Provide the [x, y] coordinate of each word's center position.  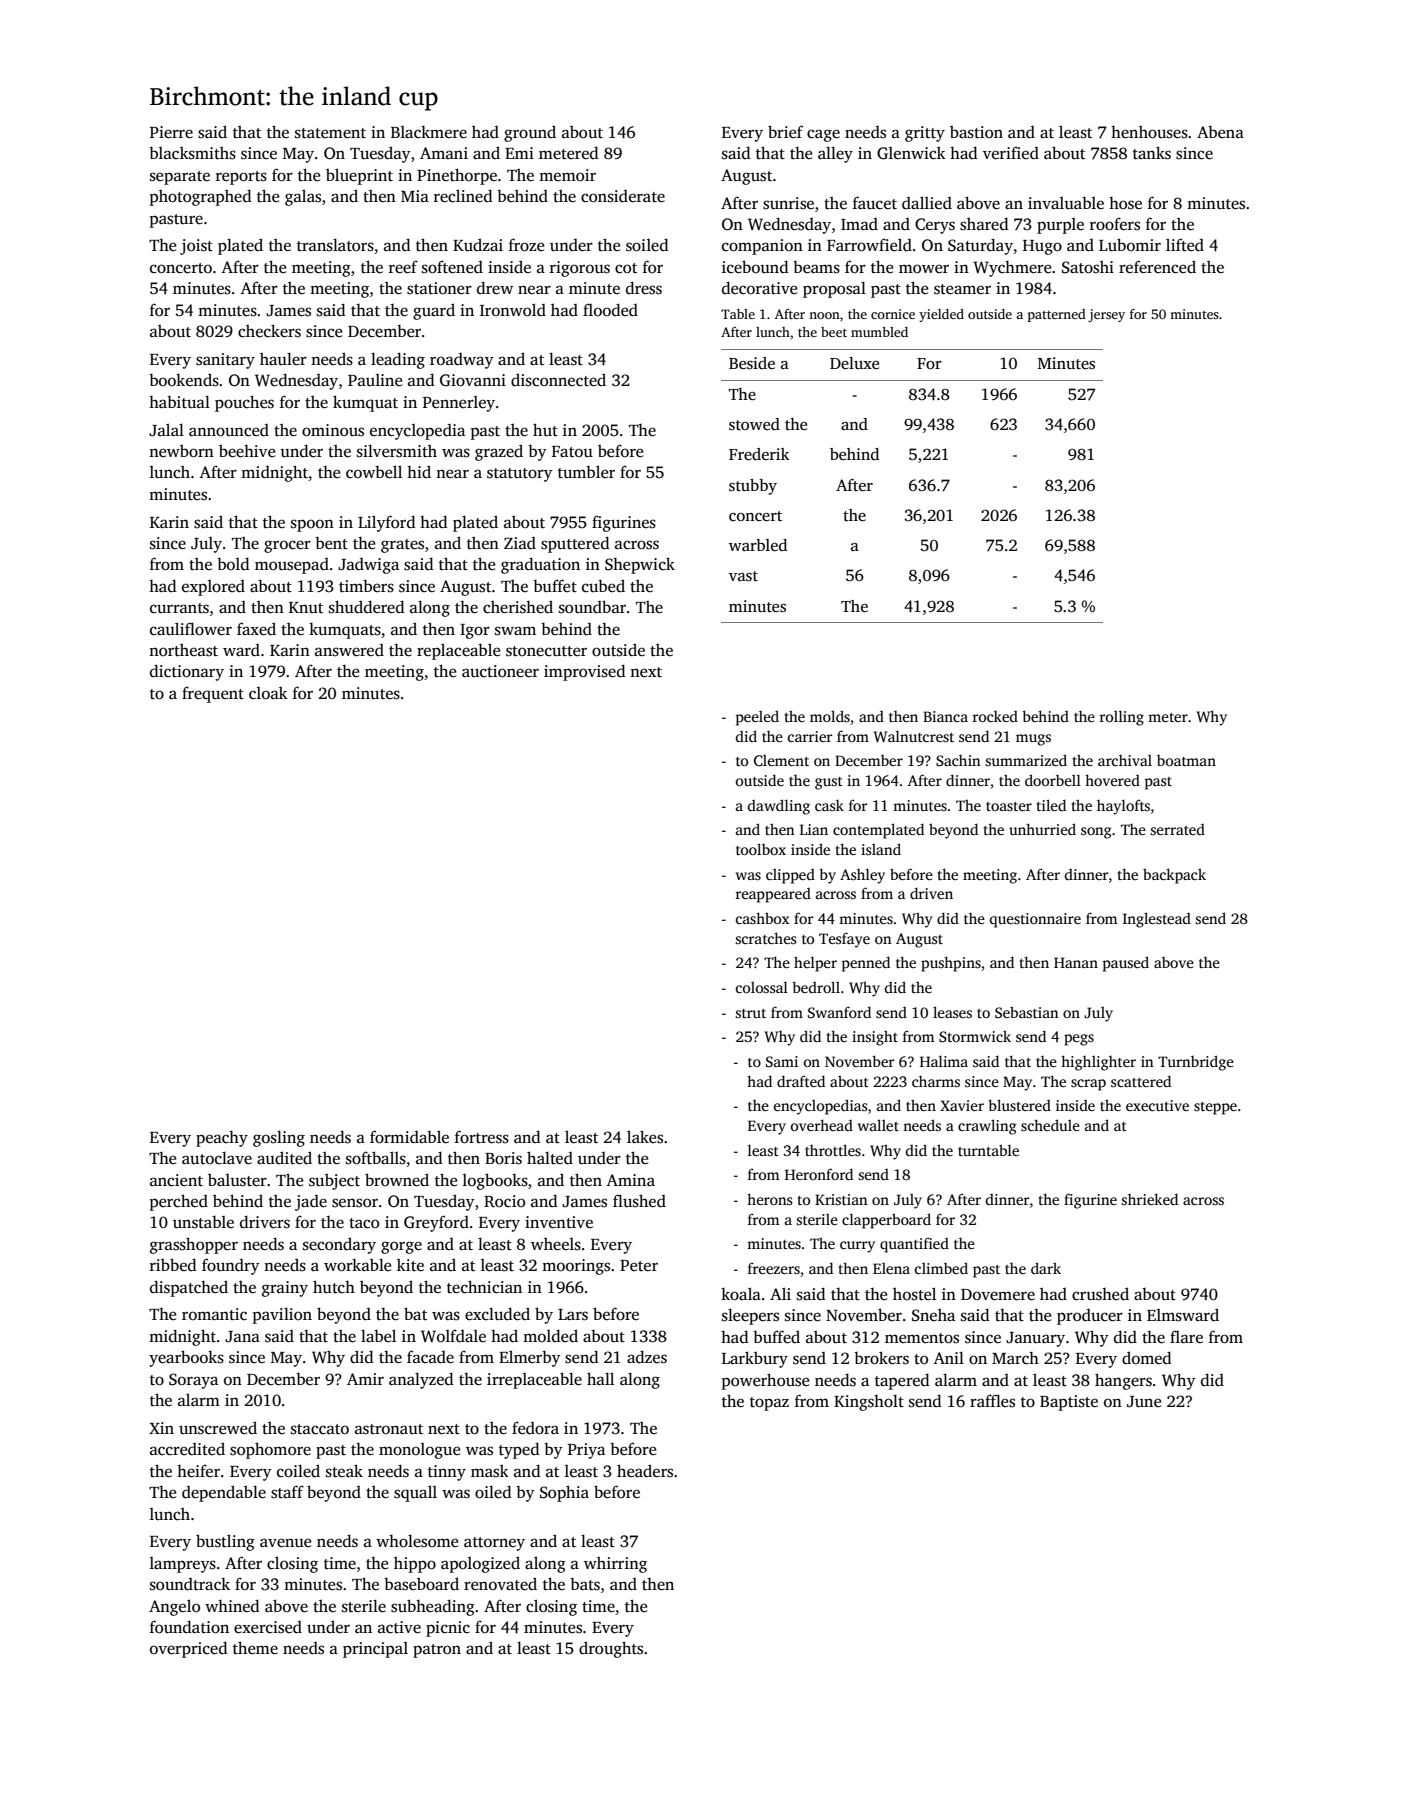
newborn [181, 451]
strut [750, 1013]
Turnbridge [1196, 1063]
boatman [1186, 760]
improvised [585, 672]
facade [430, 1357]
